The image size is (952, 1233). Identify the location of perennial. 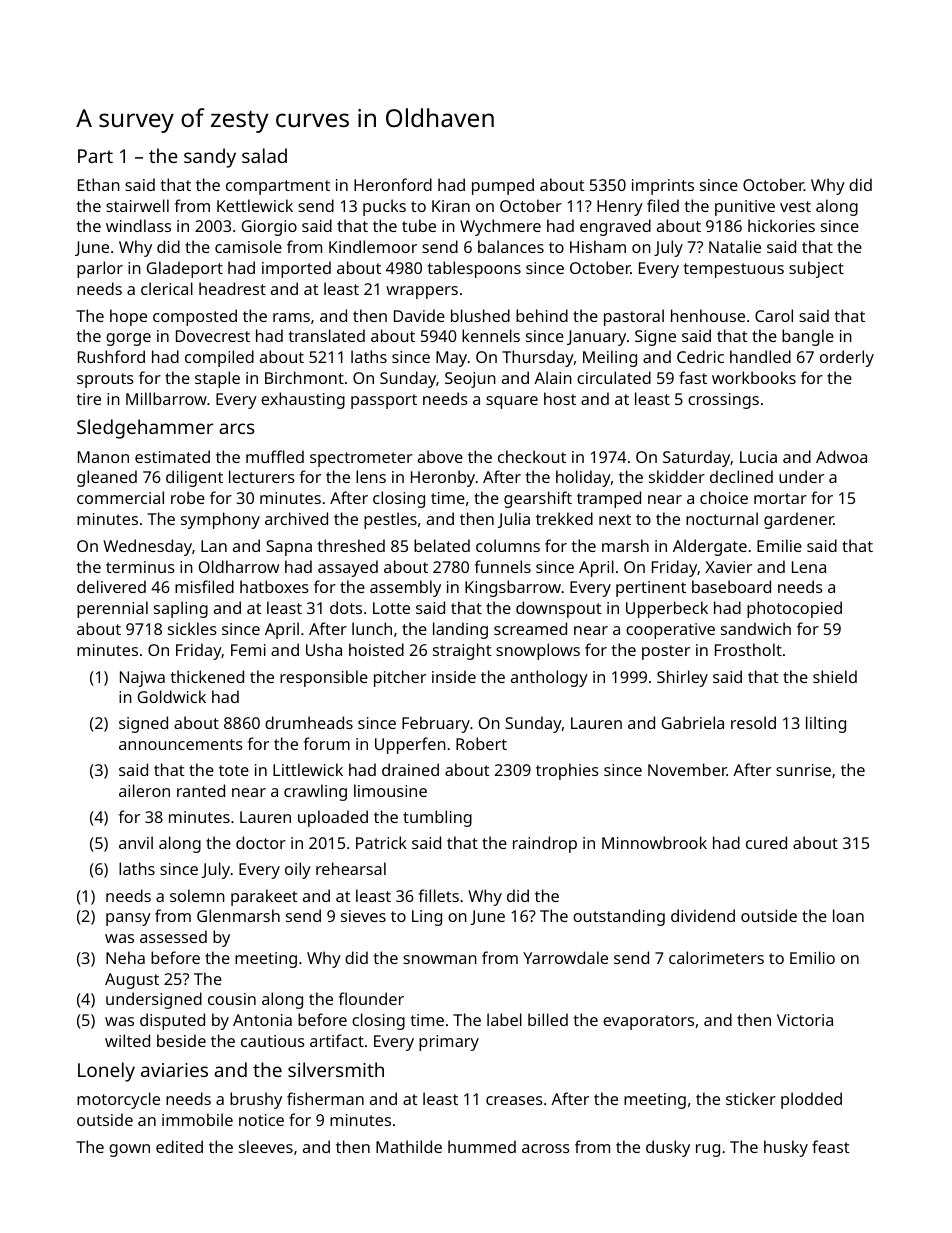
(112, 609).
